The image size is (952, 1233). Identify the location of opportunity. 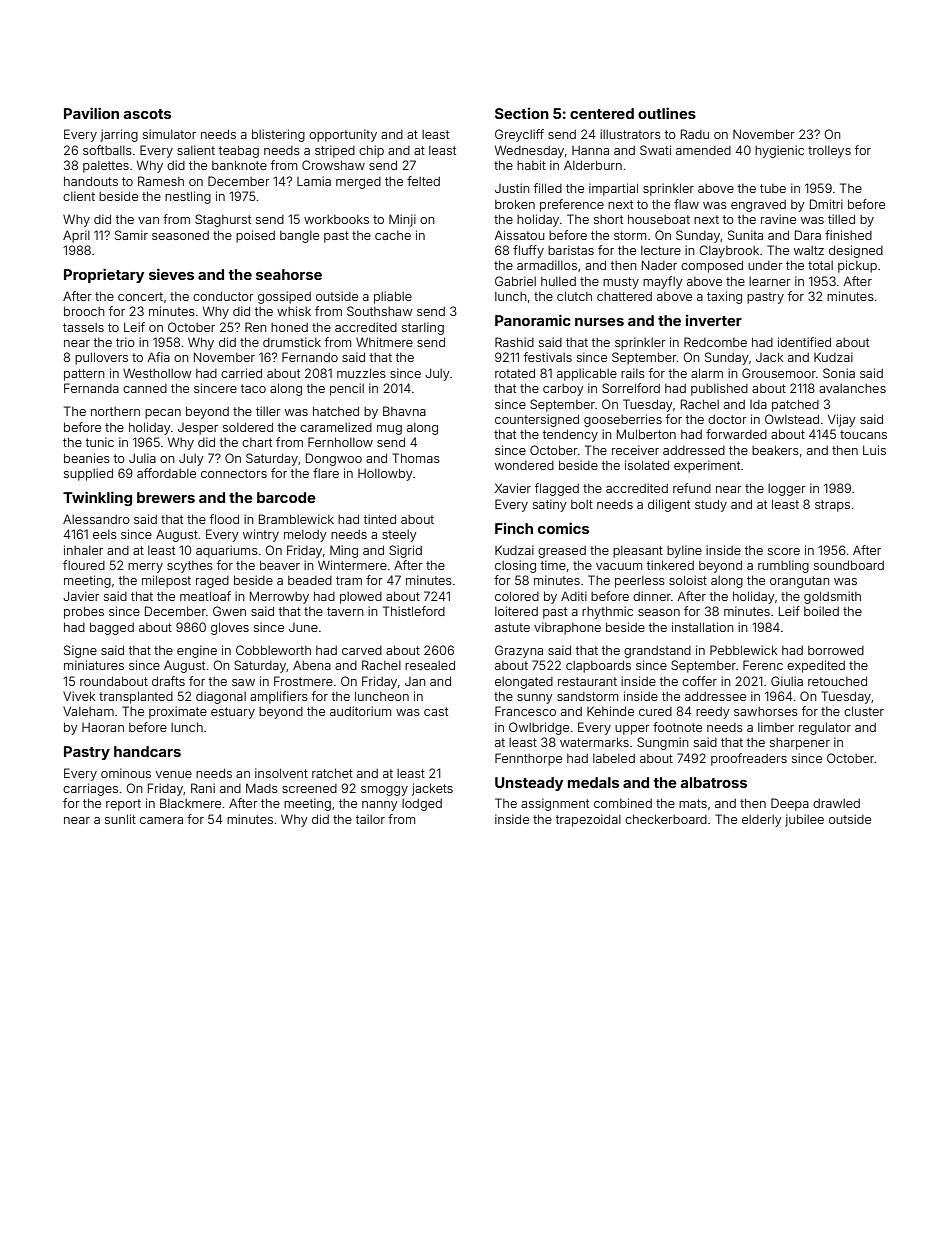
(343, 135).
